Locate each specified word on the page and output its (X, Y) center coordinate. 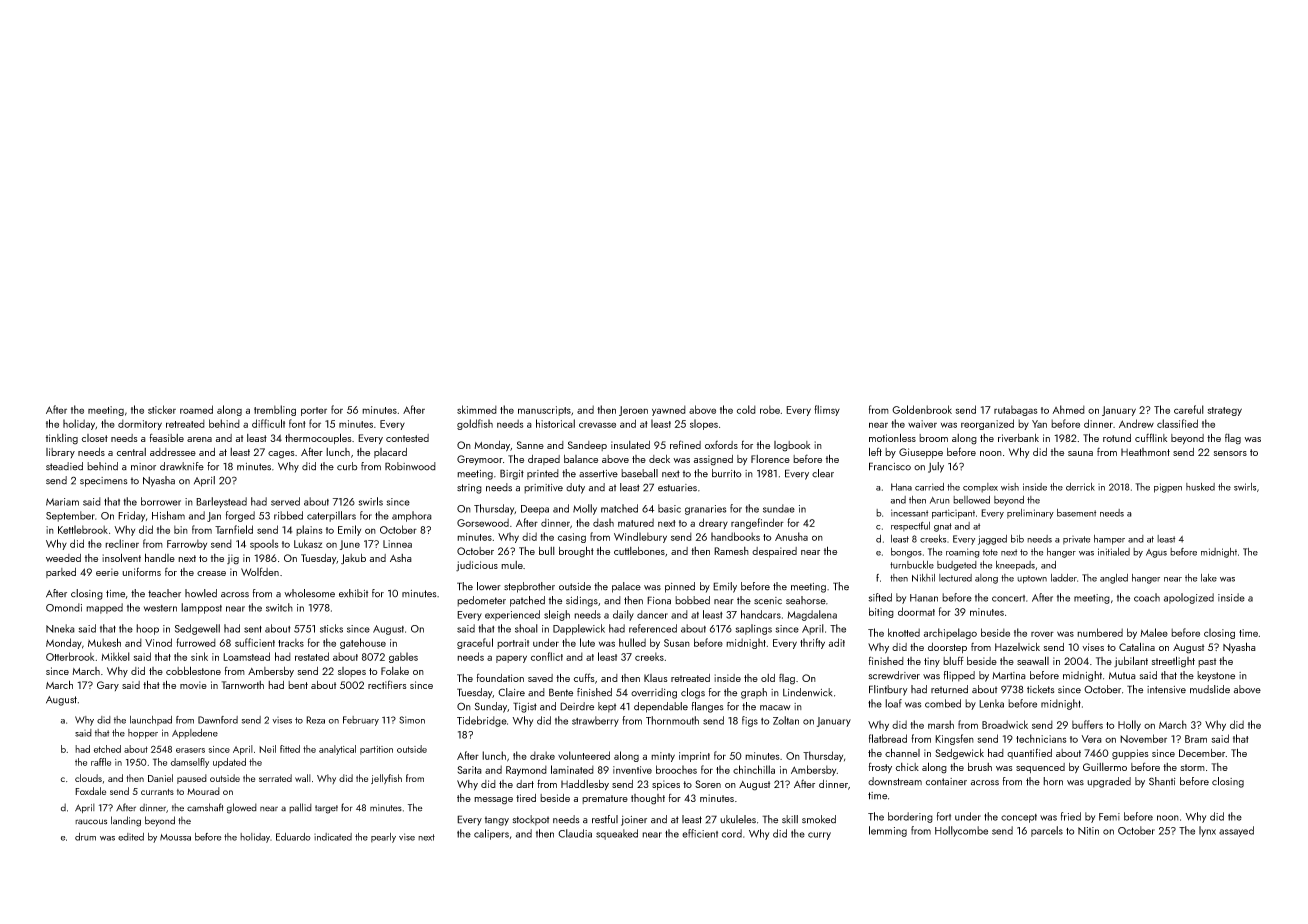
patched (527, 601)
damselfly (189, 763)
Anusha (791, 536)
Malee (1154, 632)
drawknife (182, 466)
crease (211, 573)
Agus (1156, 553)
